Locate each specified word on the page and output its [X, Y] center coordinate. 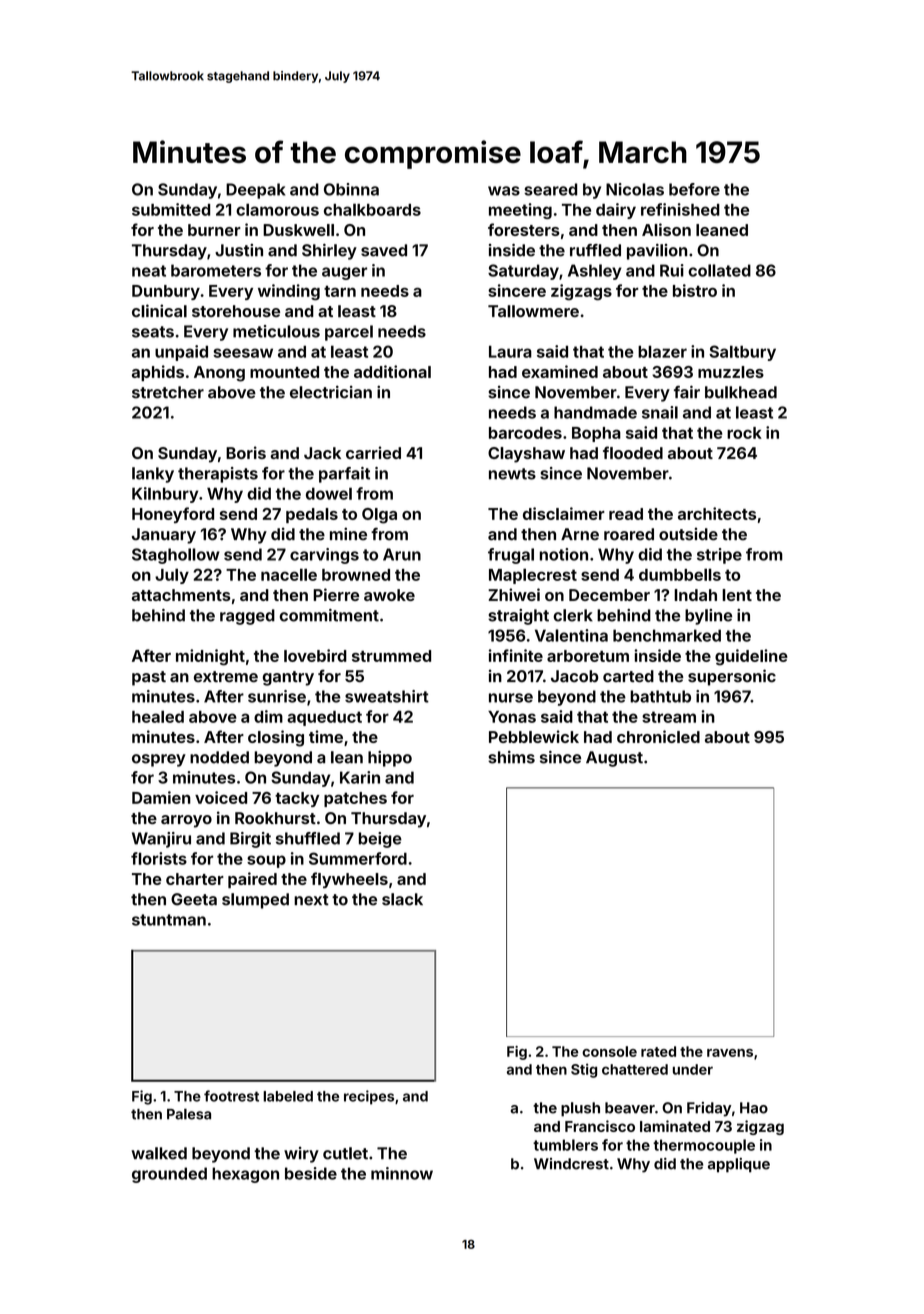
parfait [344, 475]
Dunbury [166, 292]
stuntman [169, 920]
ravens [730, 1053]
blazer [662, 351]
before [694, 189]
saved [384, 250]
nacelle [289, 574]
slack [402, 899]
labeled [288, 1096]
